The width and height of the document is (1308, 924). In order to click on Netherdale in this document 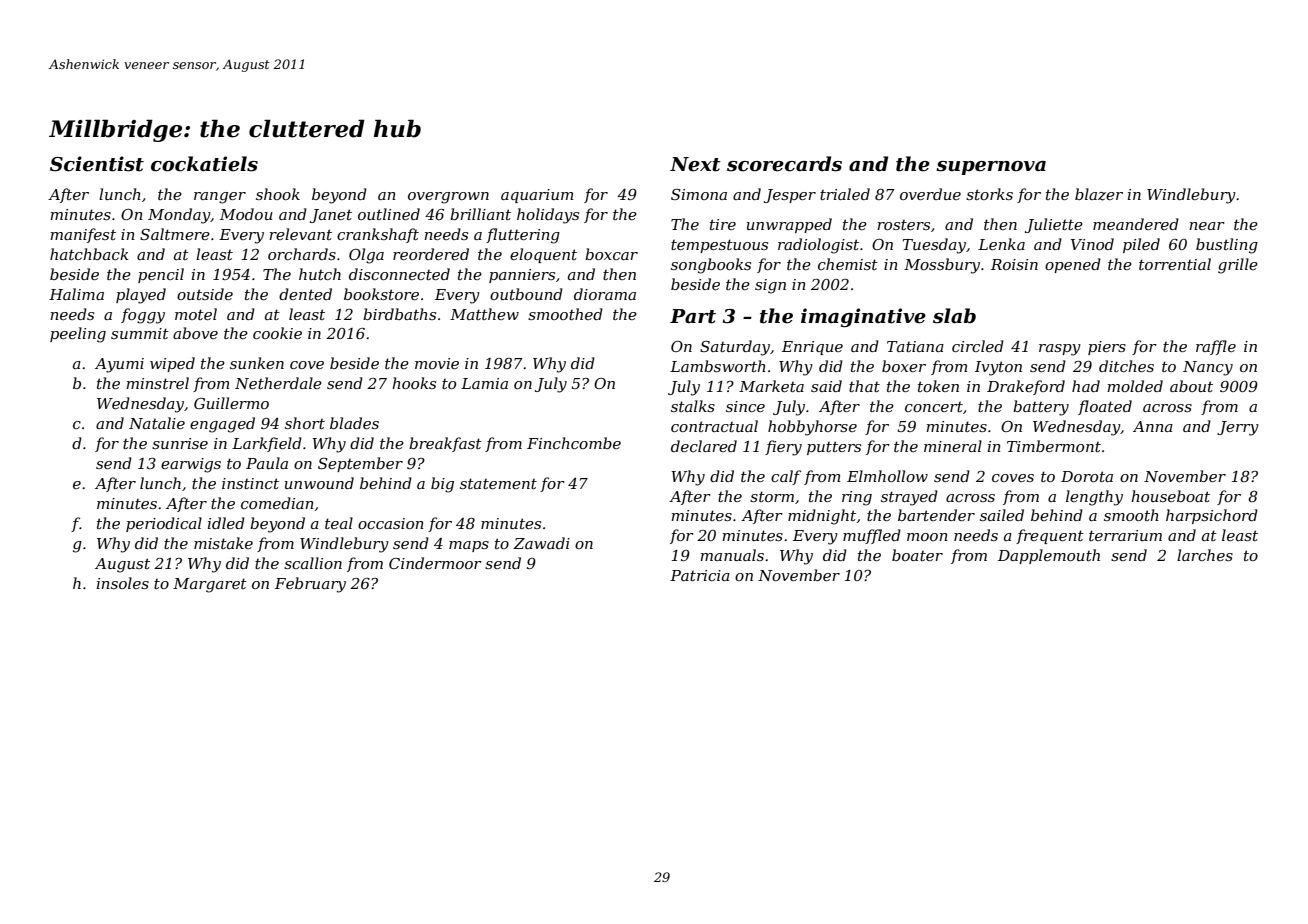, I will do `click(278, 383)`.
